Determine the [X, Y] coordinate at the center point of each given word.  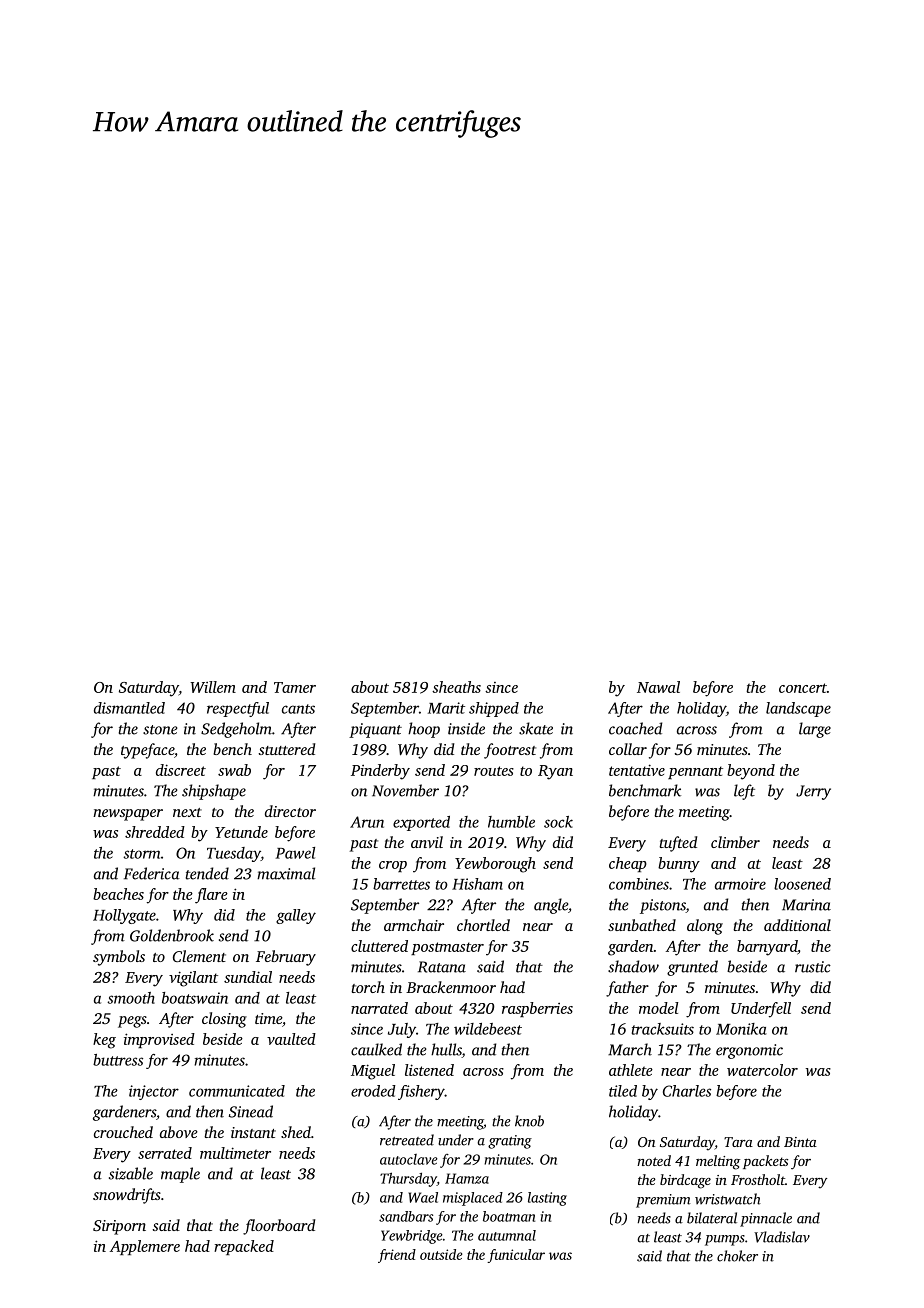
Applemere [145, 1247]
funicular [516, 1256]
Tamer [295, 687]
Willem [213, 687]
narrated [379, 1008]
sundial [248, 977]
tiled [623, 1091]
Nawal [658, 687]
